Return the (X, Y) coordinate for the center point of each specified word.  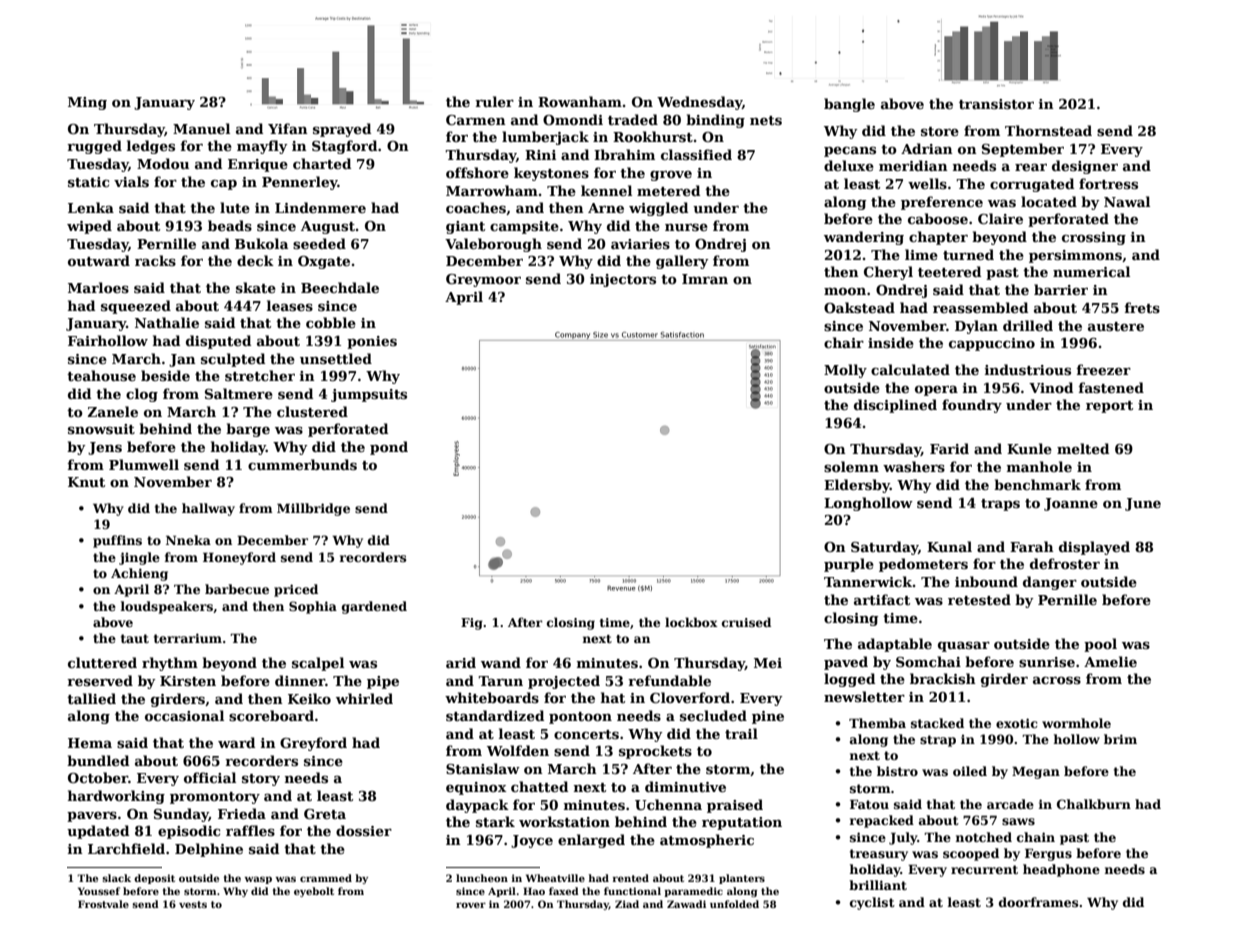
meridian (913, 165)
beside (165, 375)
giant (465, 227)
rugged (94, 147)
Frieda (242, 813)
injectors (623, 280)
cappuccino (992, 344)
